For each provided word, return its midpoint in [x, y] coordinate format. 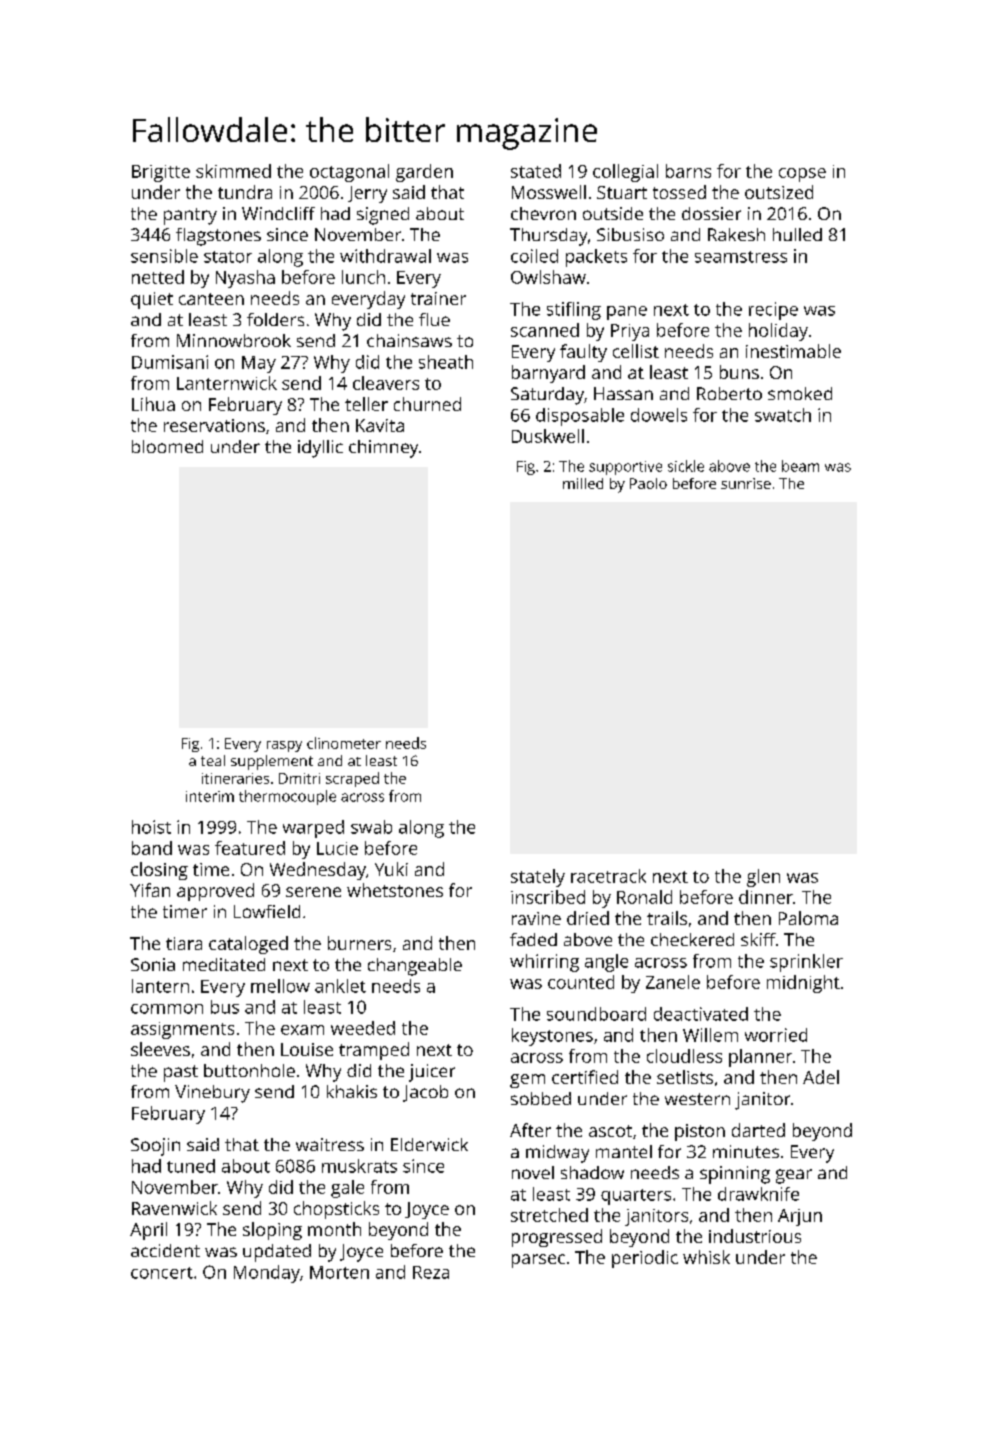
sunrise [746, 483]
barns [688, 171]
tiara [184, 943]
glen [763, 878]
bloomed [167, 446]
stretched [549, 1215]
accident [165, 1250]
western [697, 1099]
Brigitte [161, 173]
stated [536, 171]
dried [588, 918]
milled [583, 483]
